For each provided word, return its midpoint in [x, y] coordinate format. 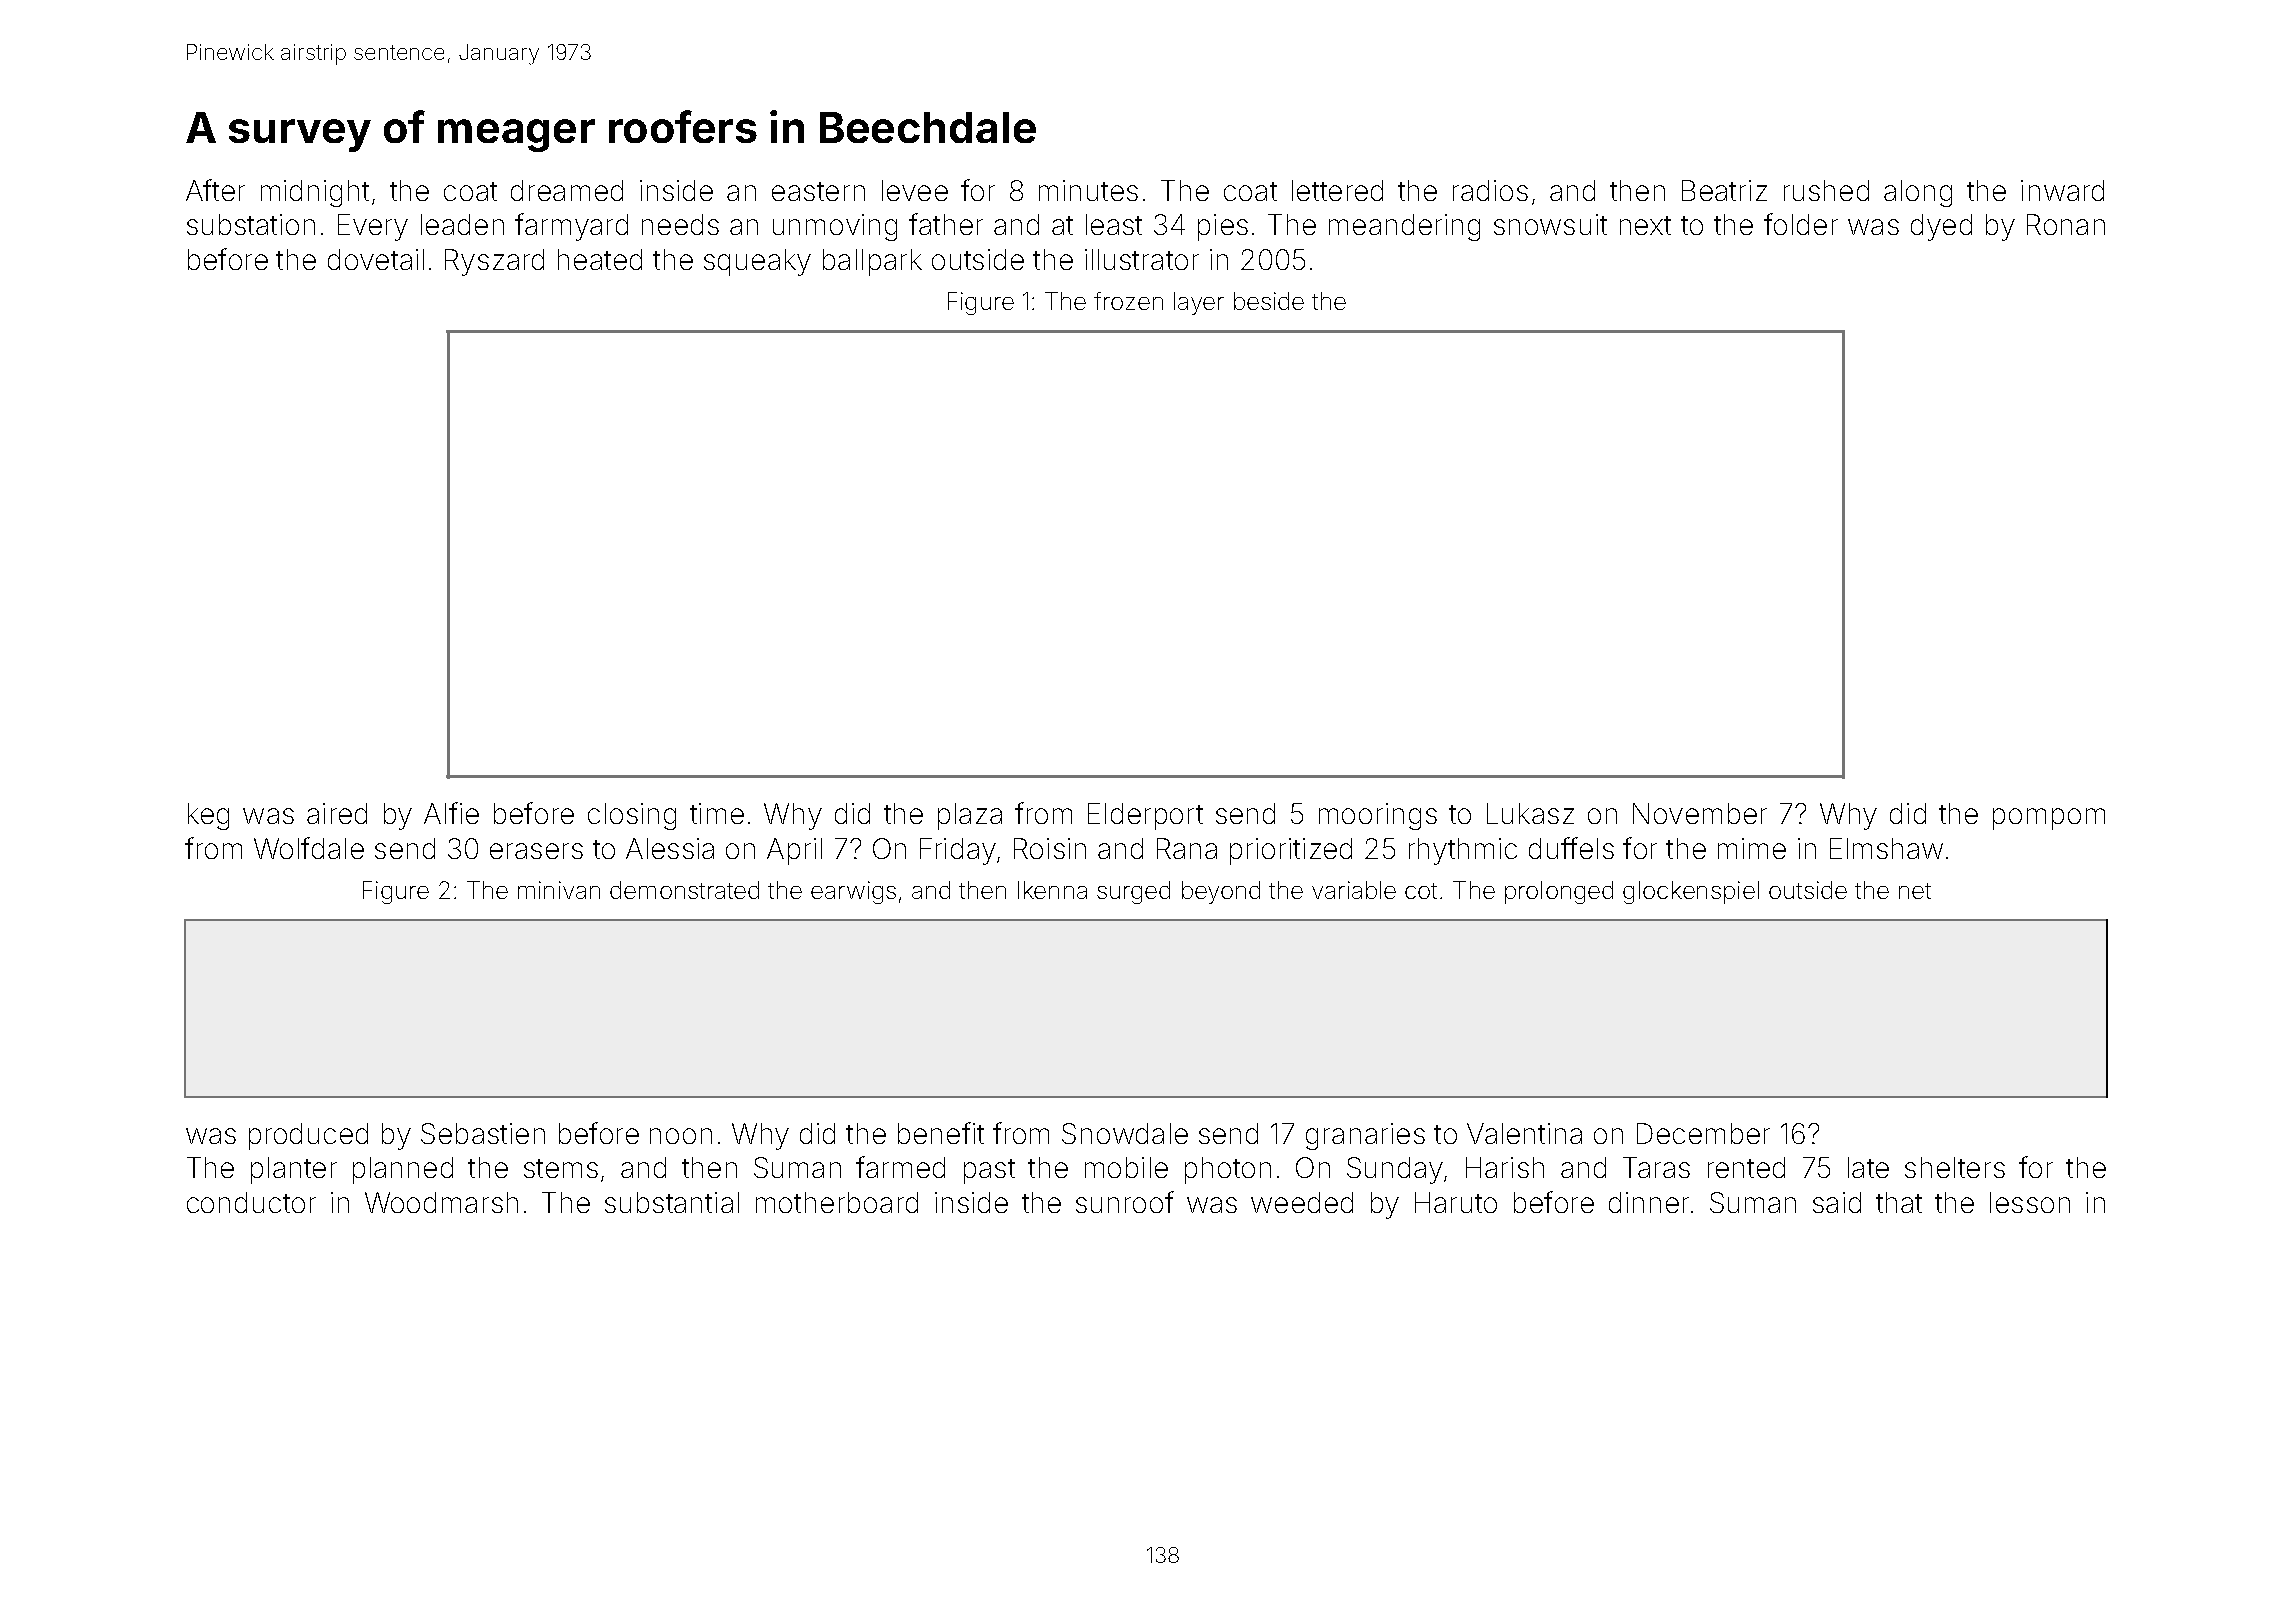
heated [600, 259]
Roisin [1050, 848]
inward [2062, 190]
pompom [2049, 819]
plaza [970, 816]
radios [1490, 190]
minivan [559, 890]
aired [337, 813]
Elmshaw [1886, 848]
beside [1269, 301]
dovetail [376, 259]
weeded [1302, 1202]
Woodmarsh [441, 1202]
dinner [1649, 1202]
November [1700, 813]
